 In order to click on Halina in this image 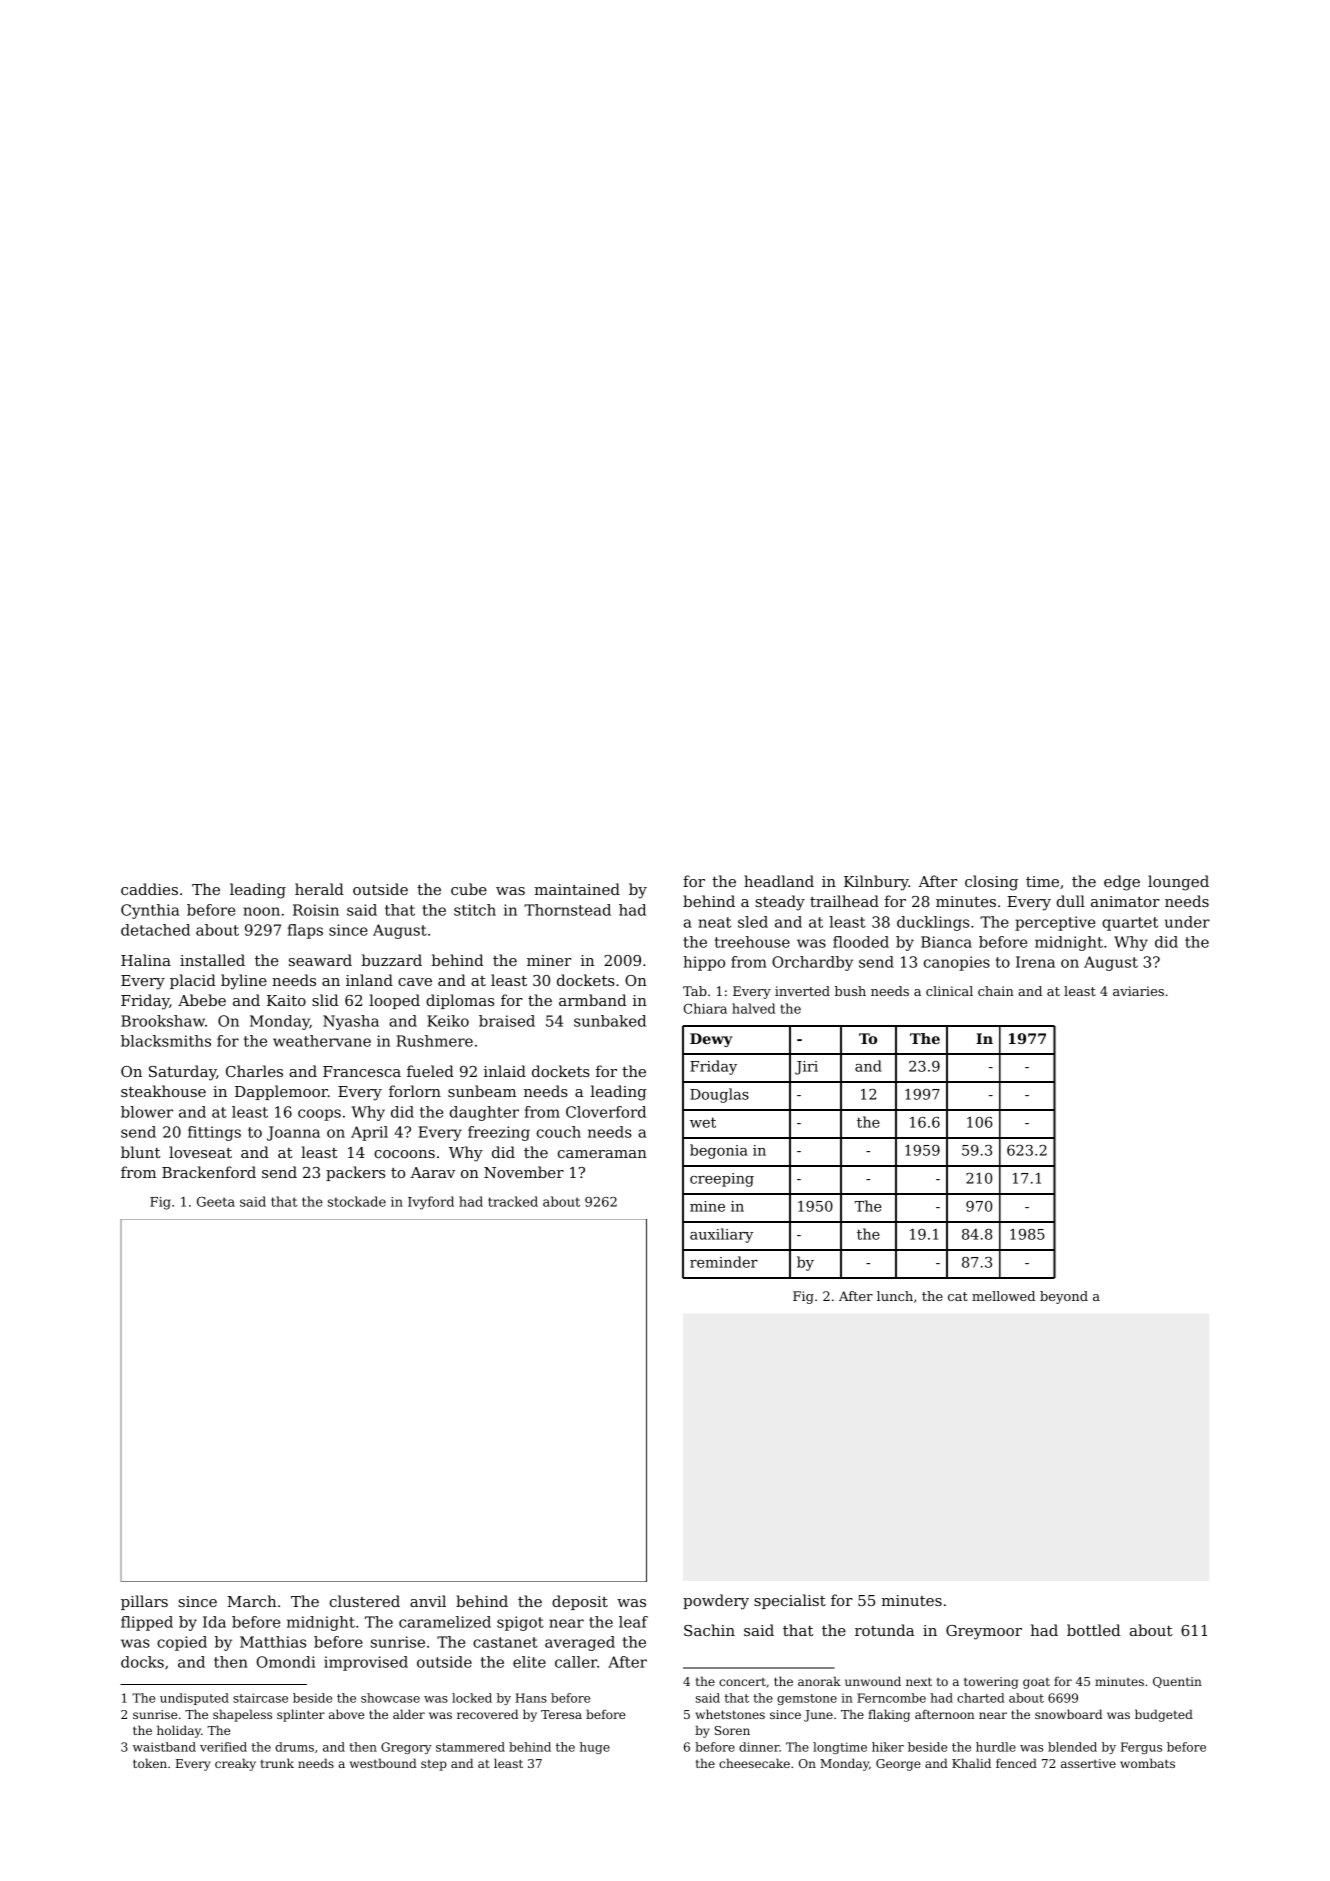, I will do `click(146, 960)`.
